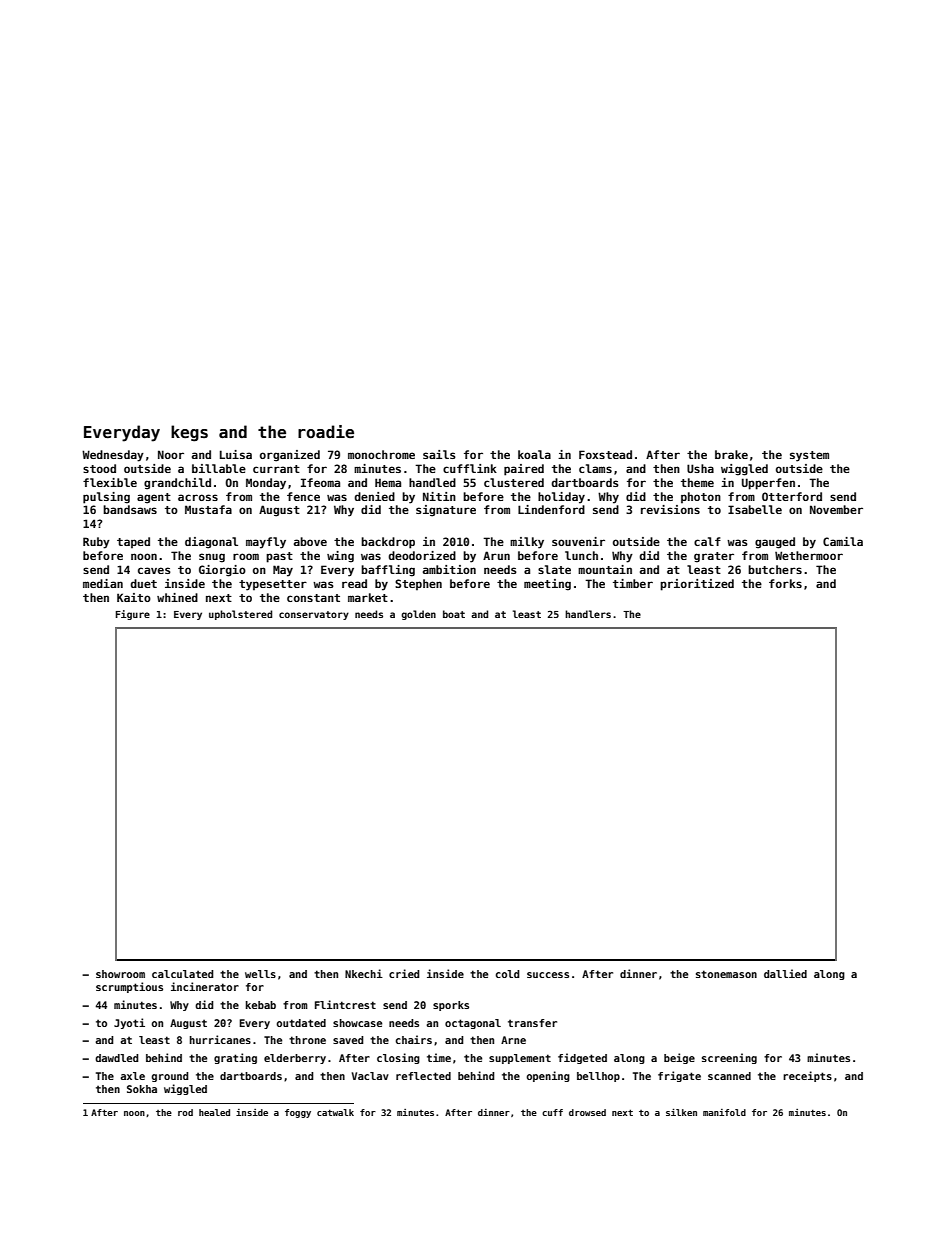 The height and width of the image is (1233, 952). Describe the element at coordinates (578, 541) in the image. I see `souvenir` at that location.
